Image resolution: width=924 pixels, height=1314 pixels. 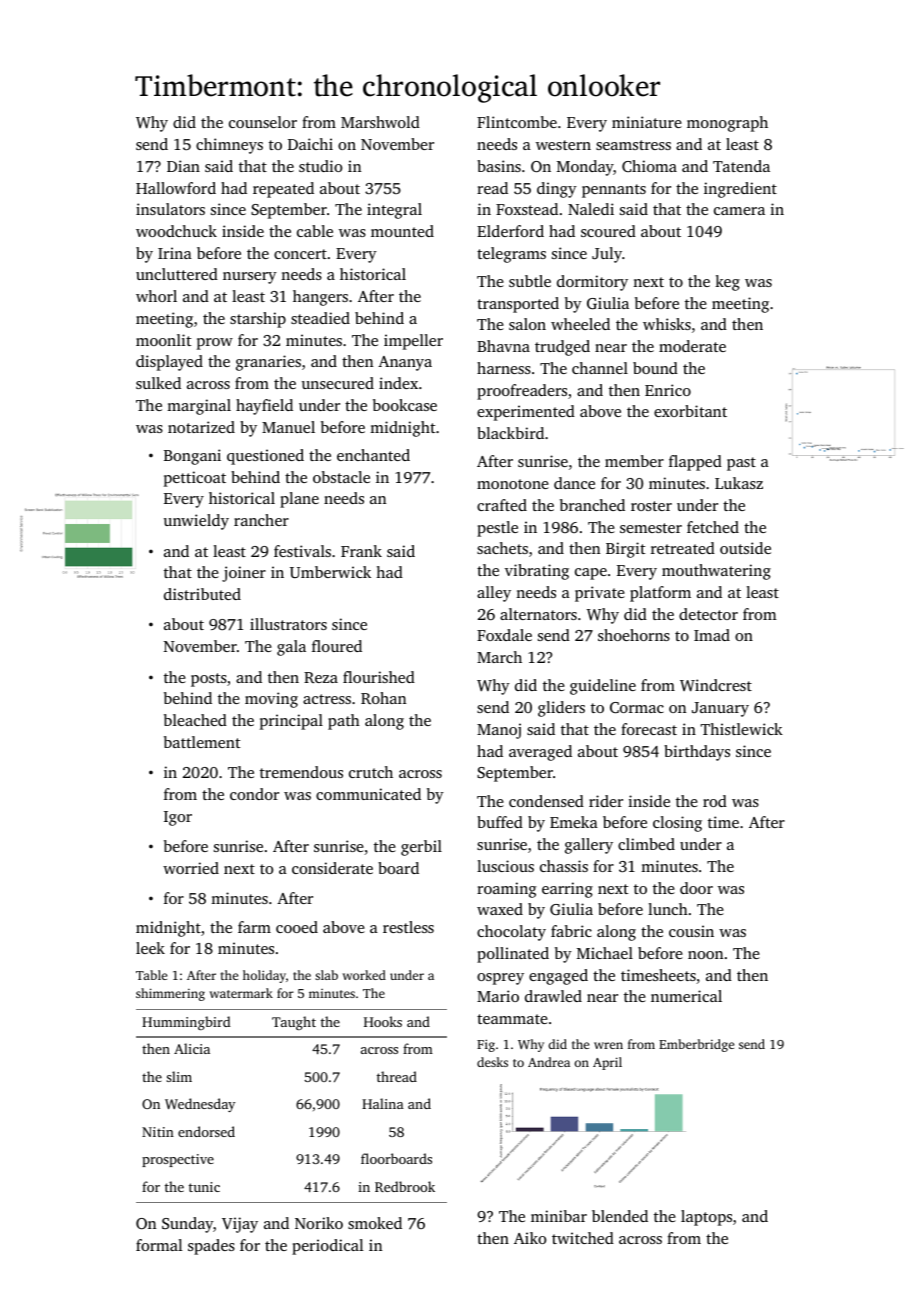 I want to click on notarized, so click(x=201, y=427).
